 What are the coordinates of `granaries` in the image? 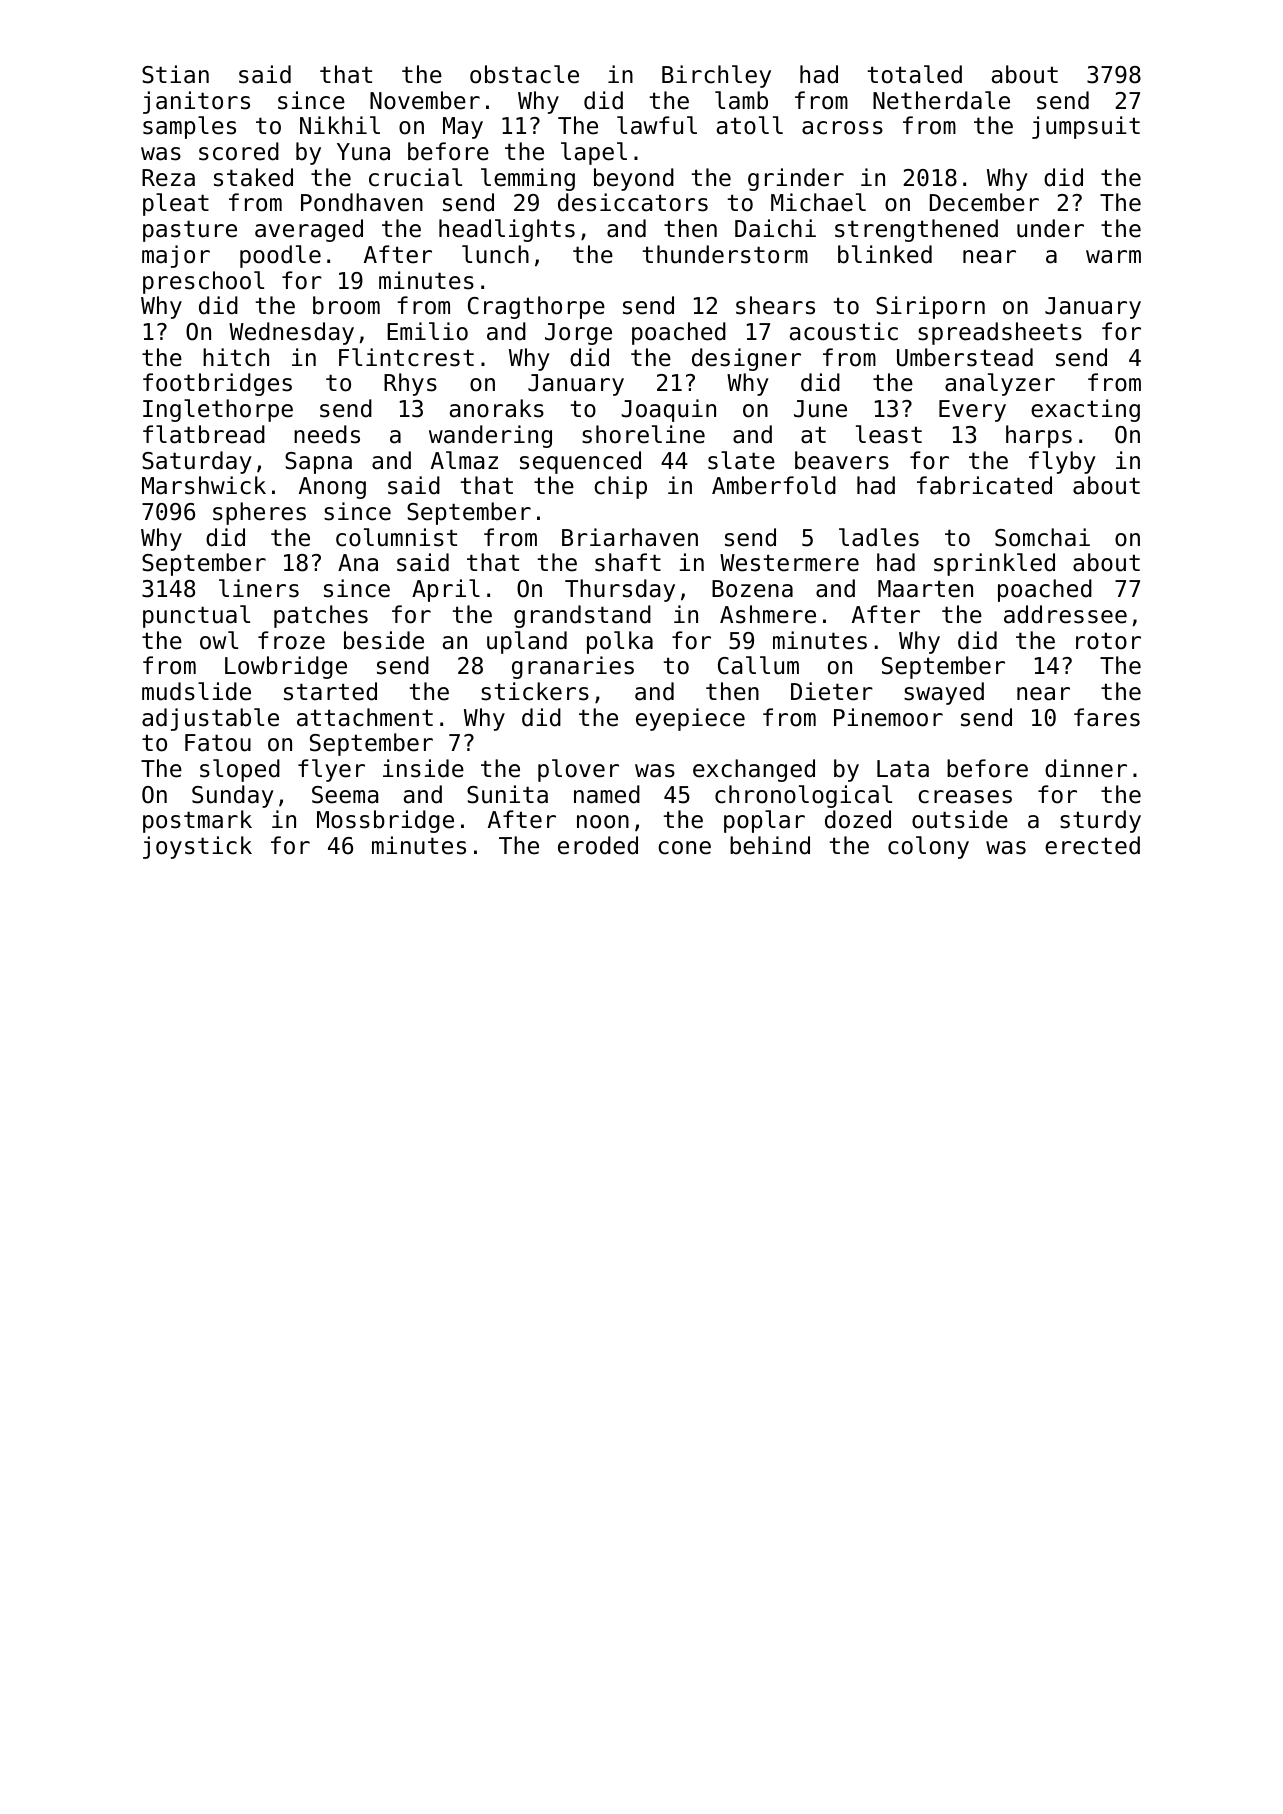 It's located at (573, 667).
